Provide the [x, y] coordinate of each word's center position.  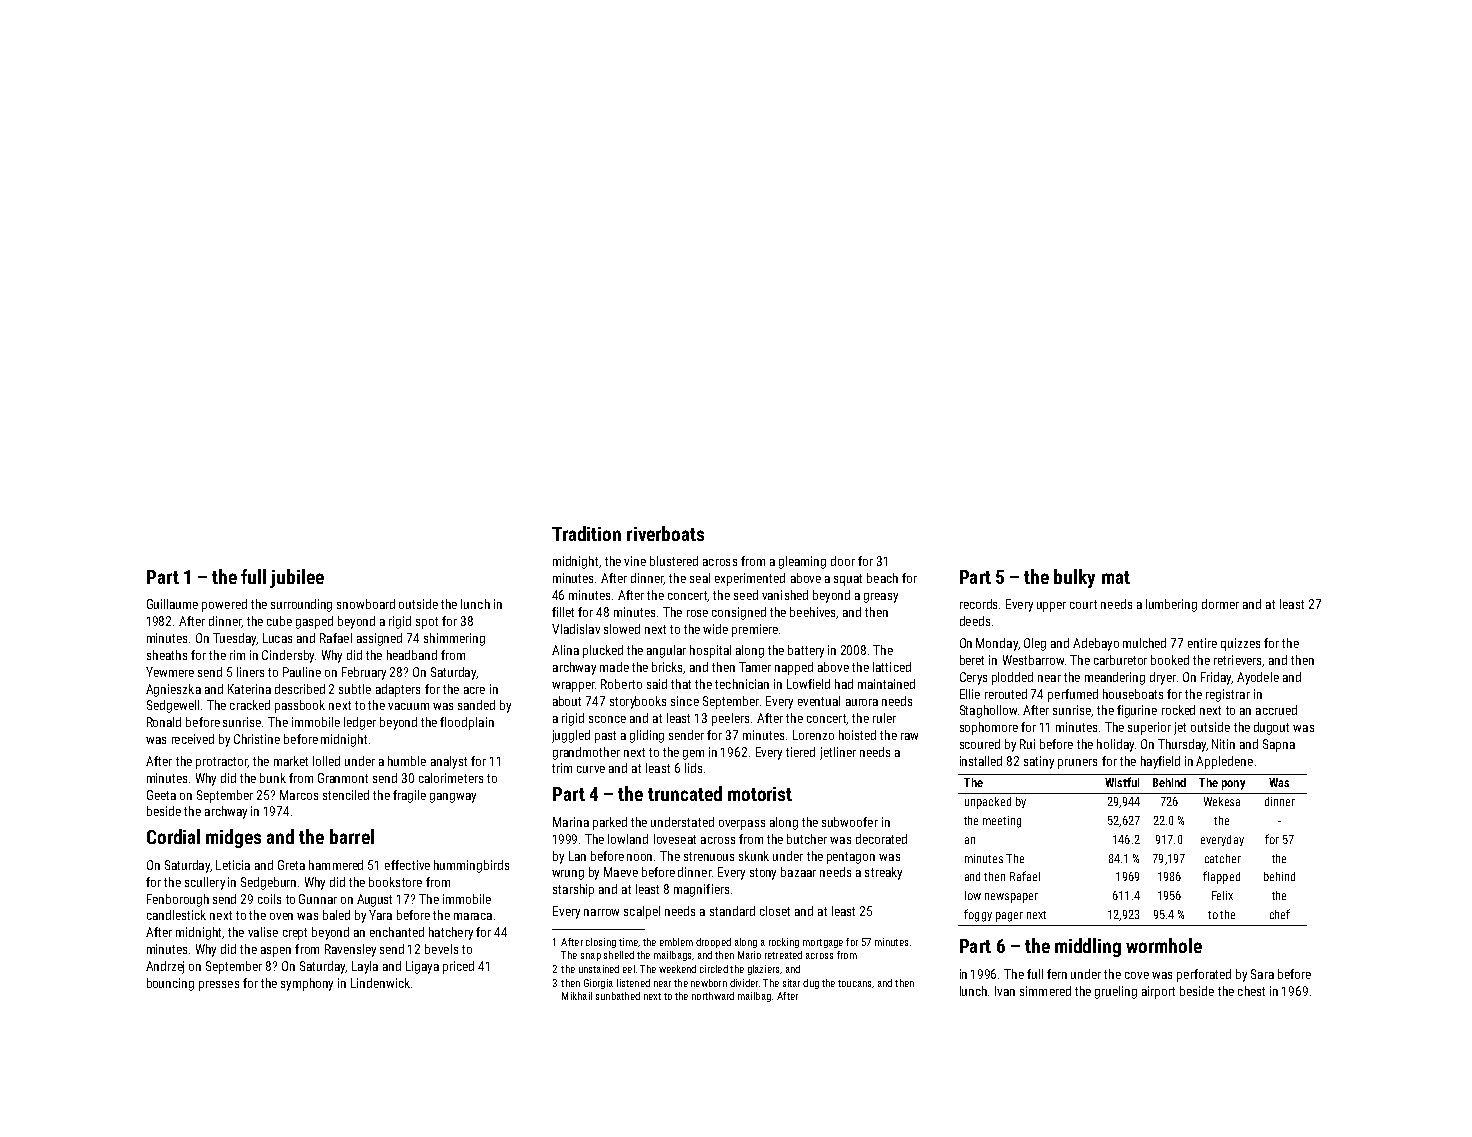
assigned [379, 639]
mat [1116, 577]
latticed [892, 667]
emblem [676, 942]
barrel [352, 836]
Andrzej [165, 967]
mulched [1144, 643]
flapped [1221, 877]
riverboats [665, 533]
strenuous [709, 856]
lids [693, 768]
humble [407, 761]
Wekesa [1222, 801]
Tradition [586, 533]
